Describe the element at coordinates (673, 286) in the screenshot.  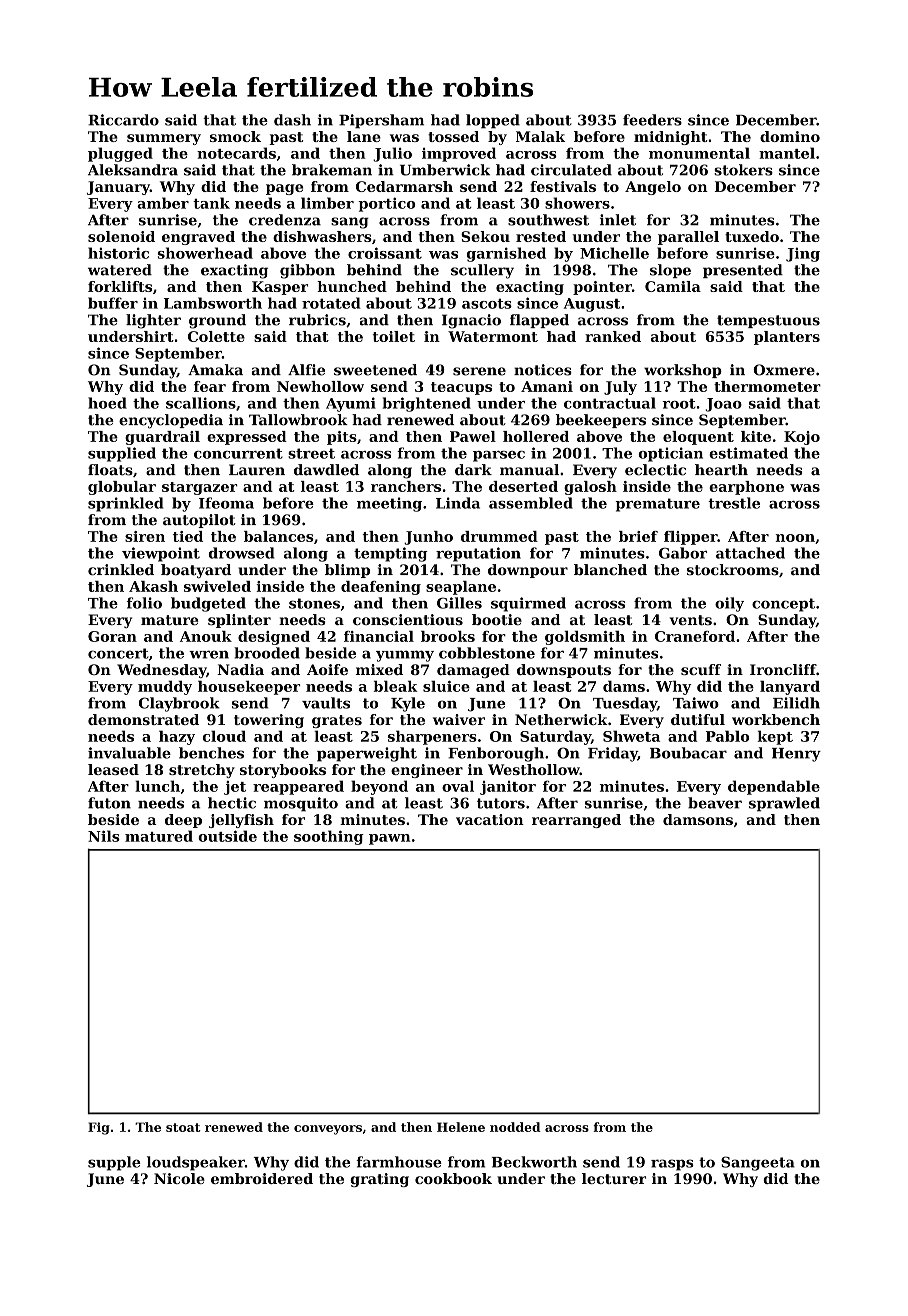
I see `Camila` at that location.
